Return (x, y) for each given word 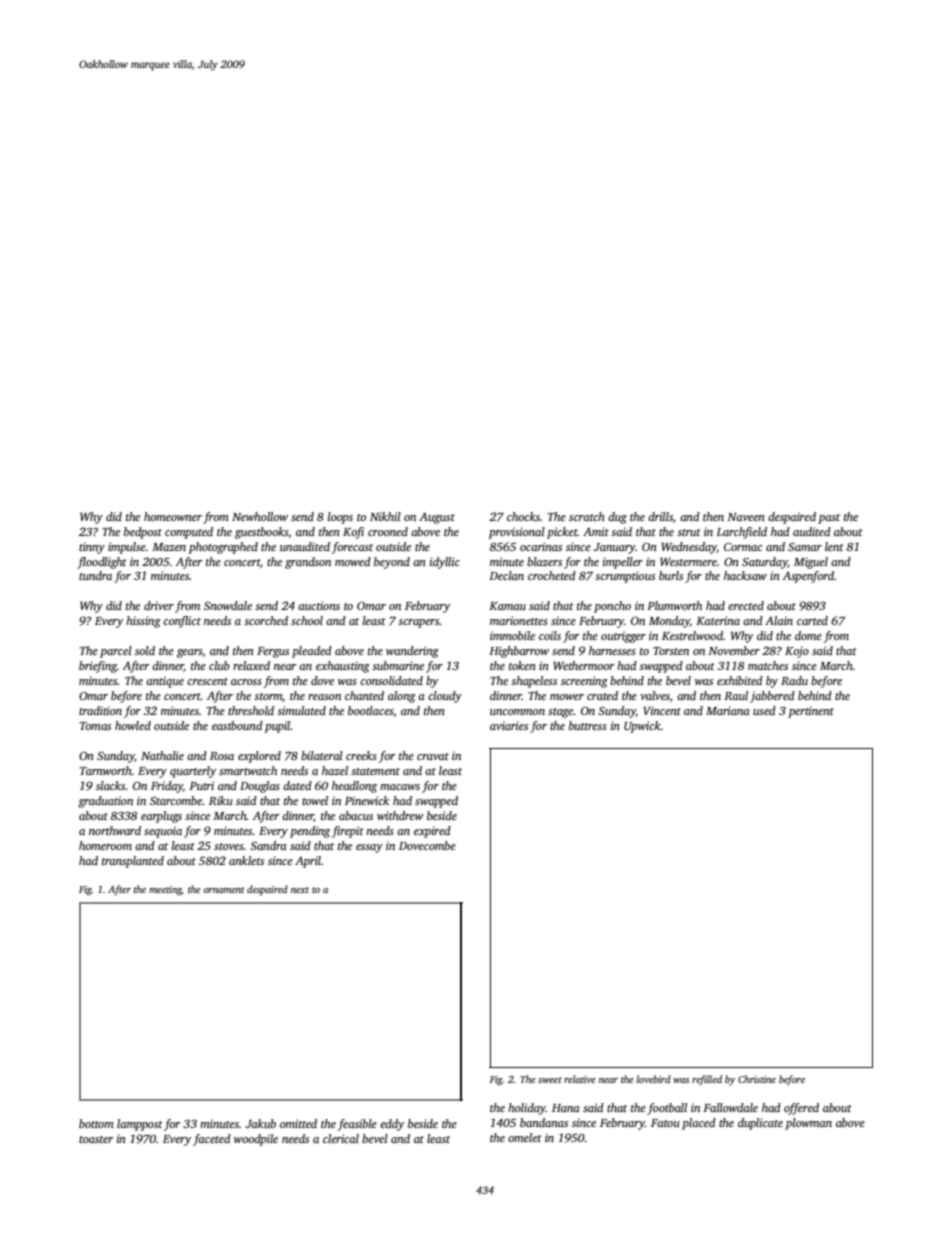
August (437, 518)
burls (671, 575)
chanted (364, 695)
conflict (182, 622)
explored (259, 757)
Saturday (765, 563)
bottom (96, 1123)
